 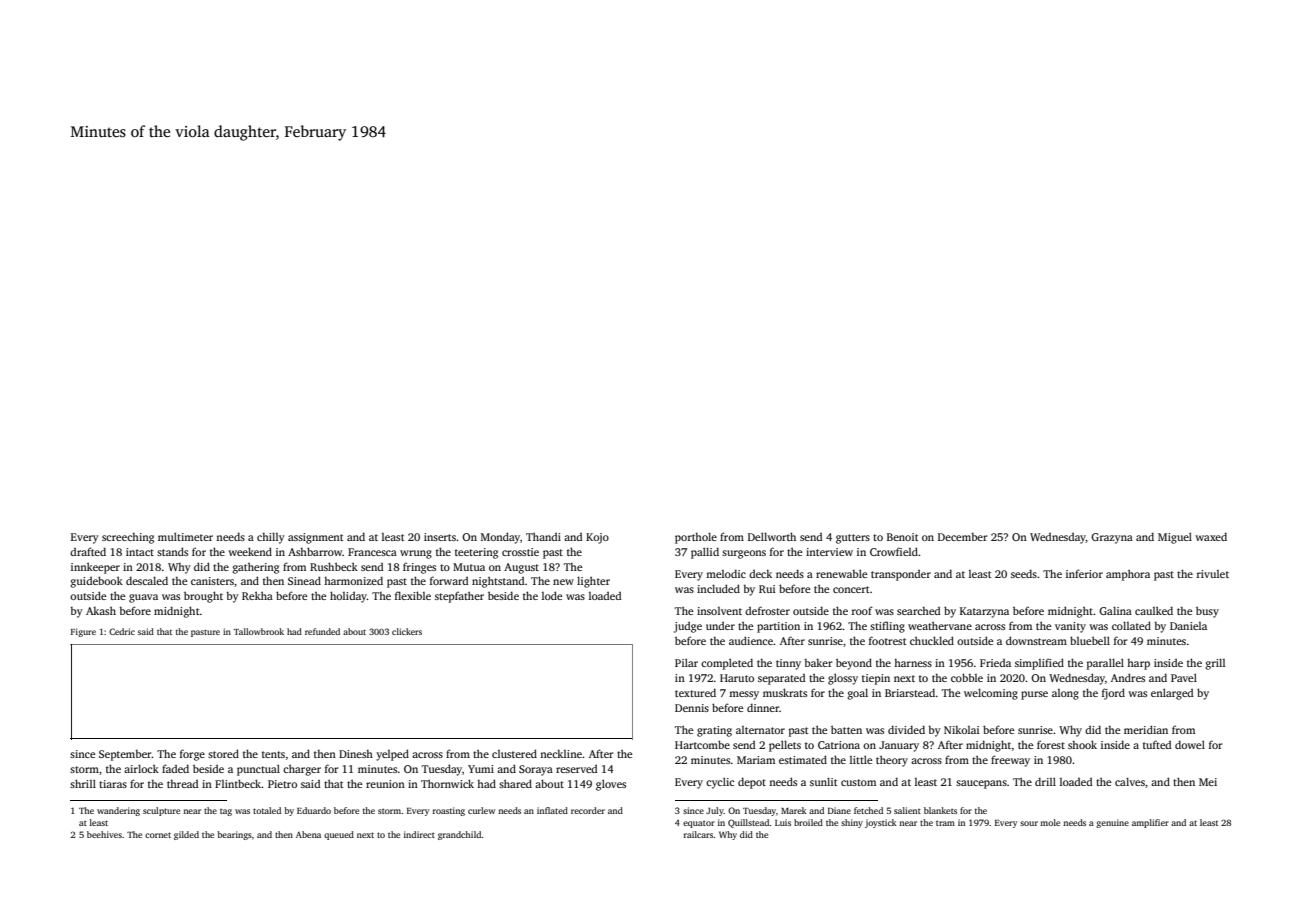 What do you see at coordinates (96, 582) in the document?
I see `guidebook` at bounding box center [96, 582].
